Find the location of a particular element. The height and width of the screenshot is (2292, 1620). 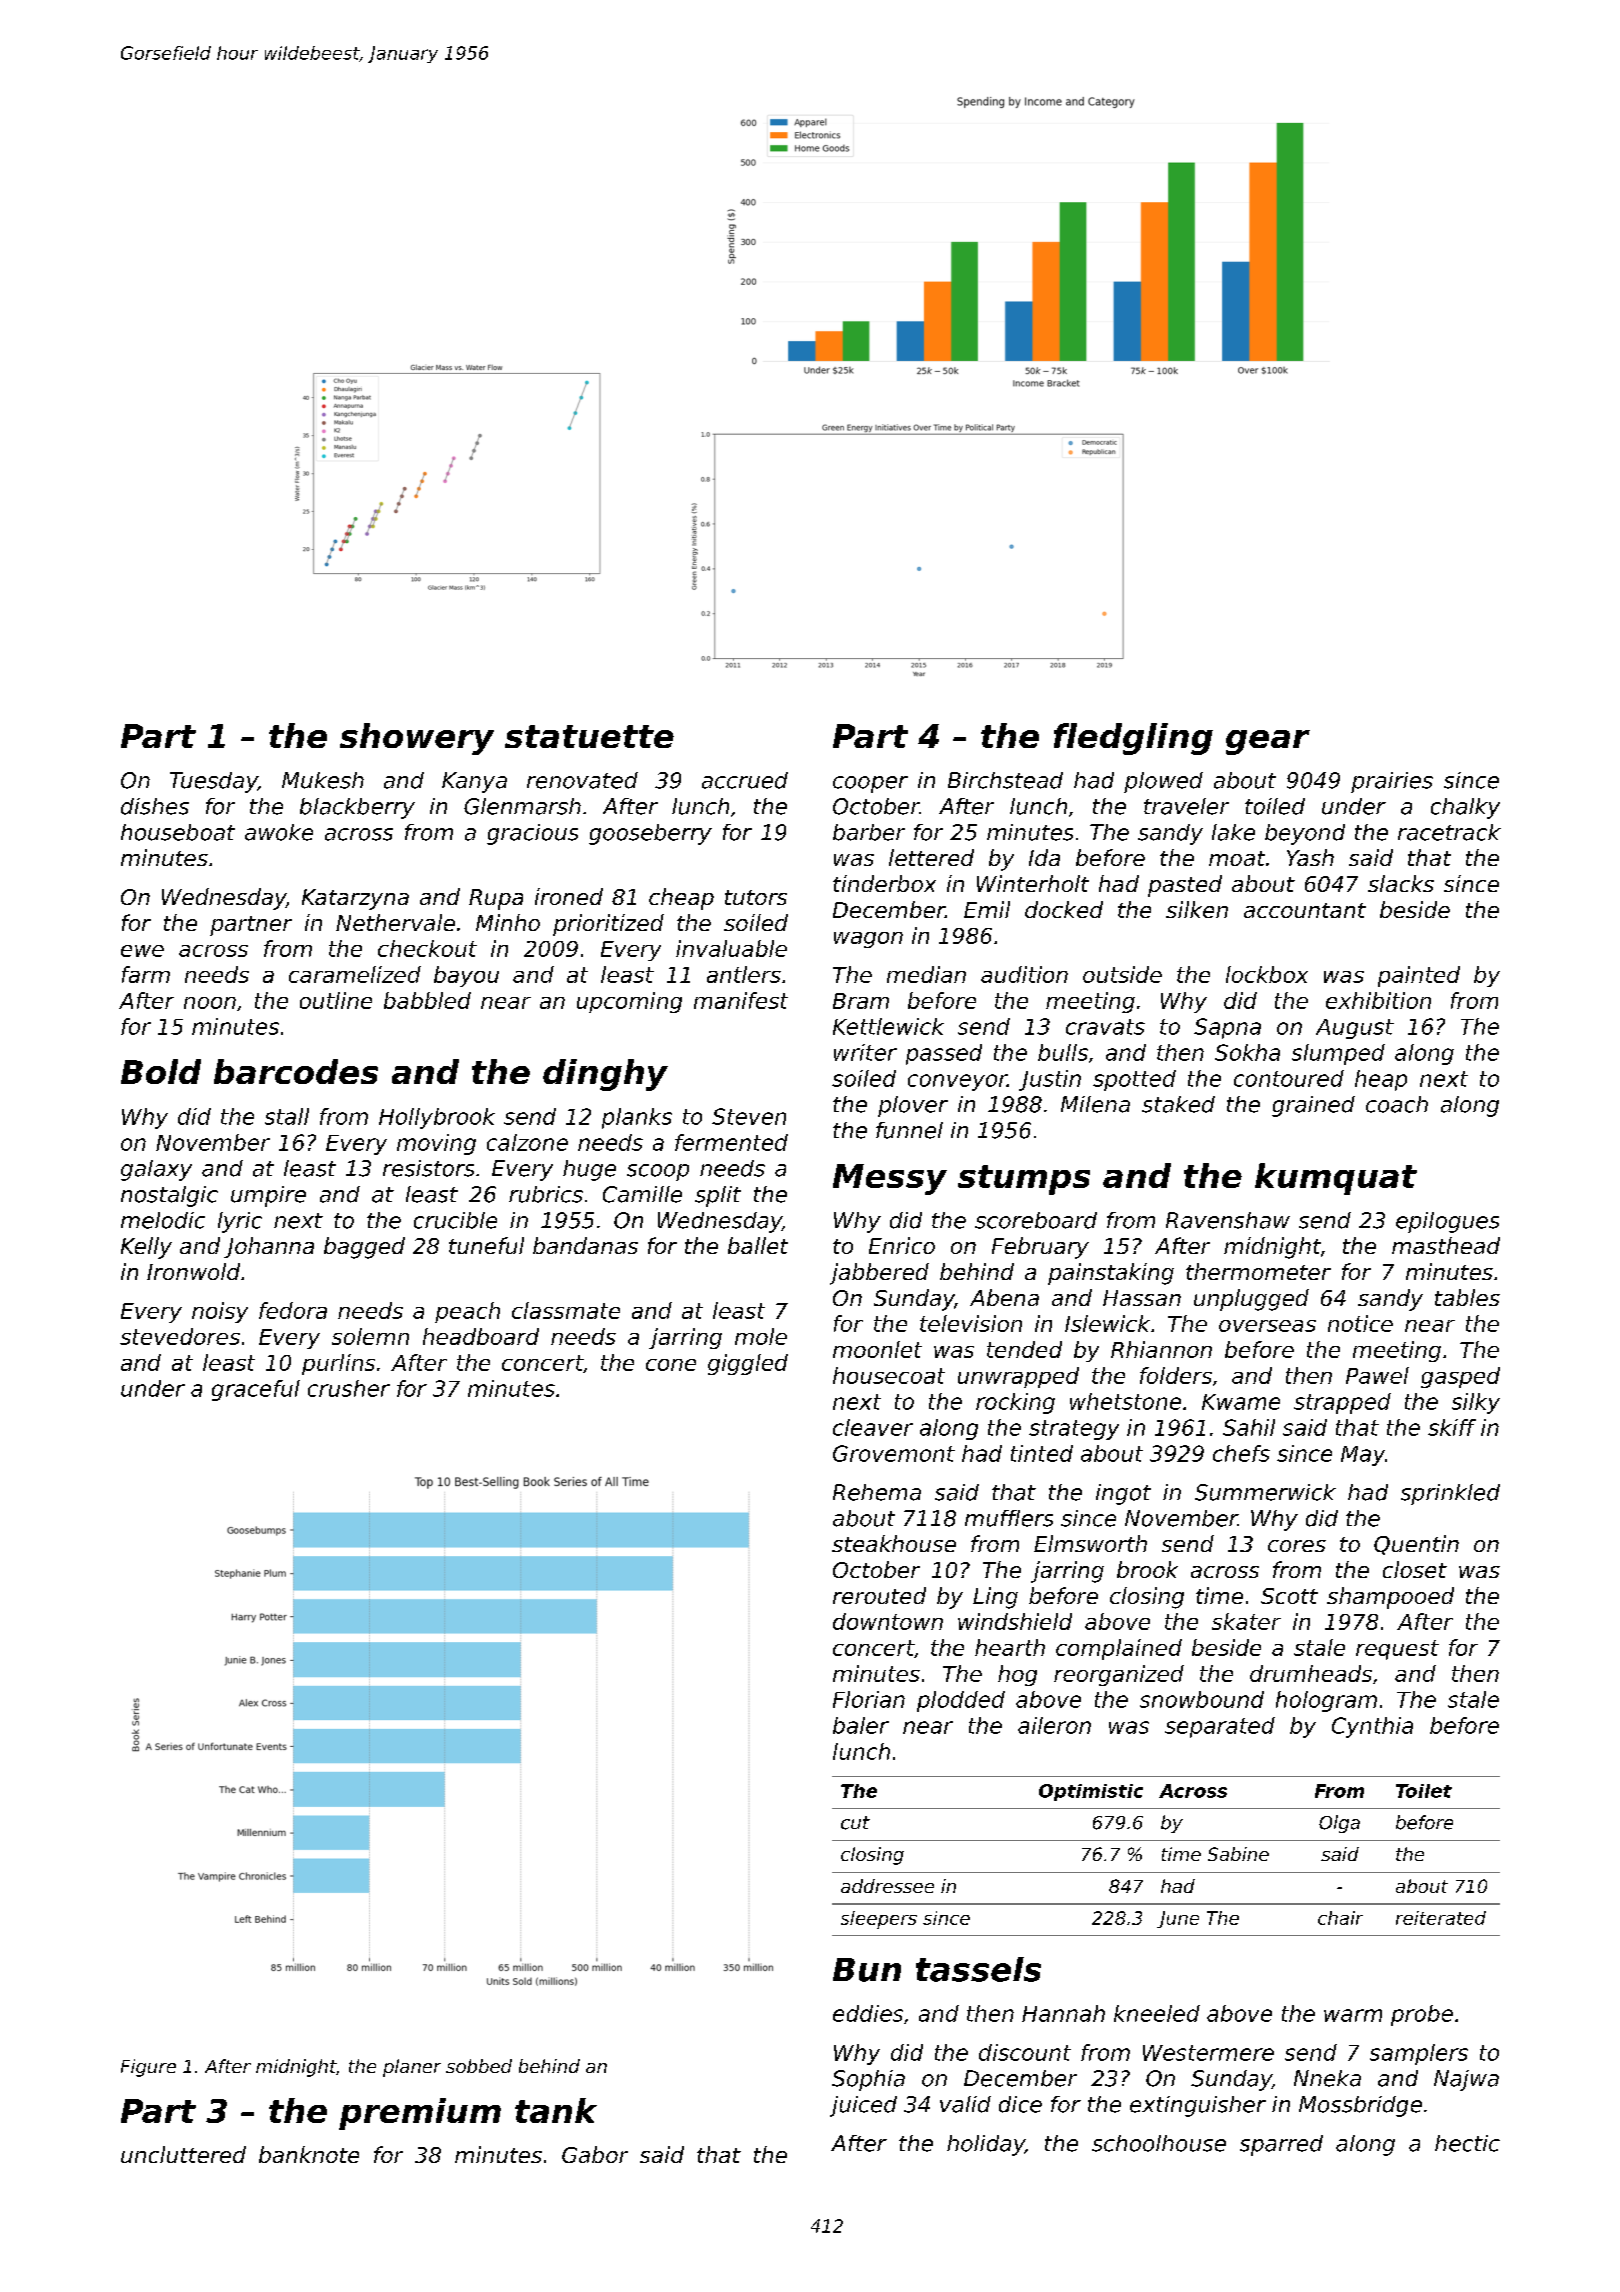

chalky is located at coordinates (1465, 808).
